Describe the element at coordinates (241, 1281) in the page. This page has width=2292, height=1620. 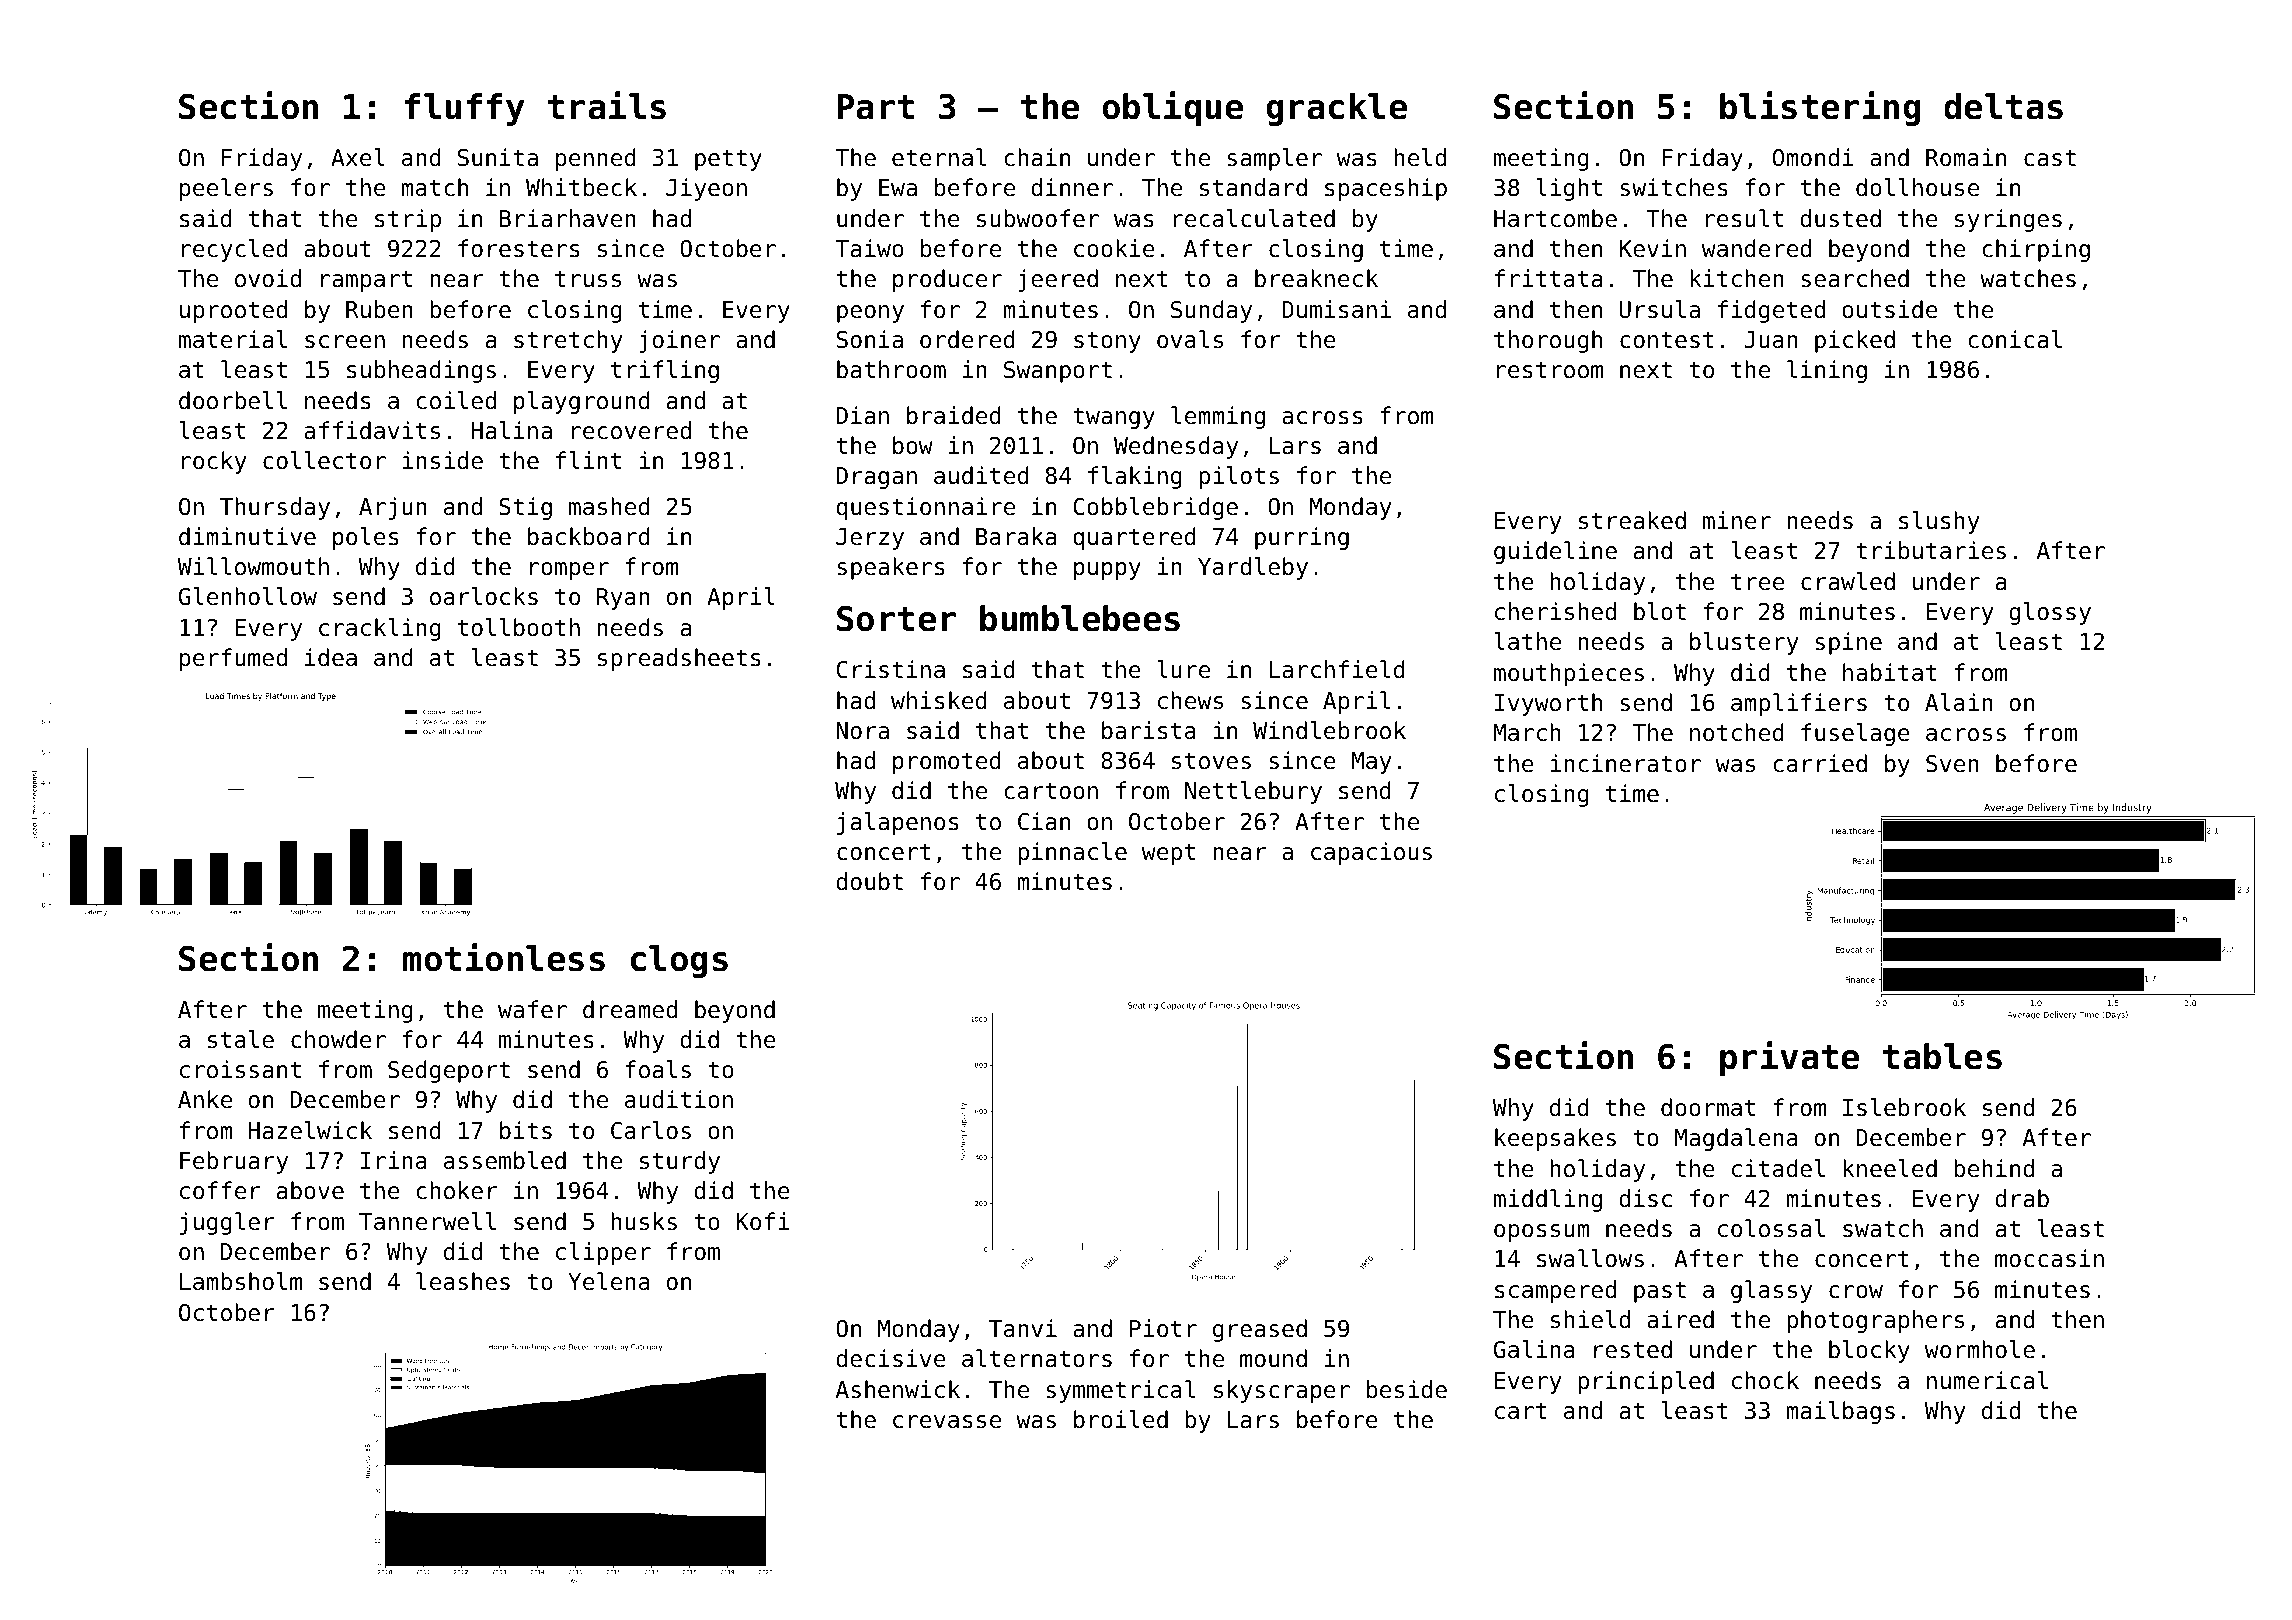
I see `Lambsholm` at that location.
